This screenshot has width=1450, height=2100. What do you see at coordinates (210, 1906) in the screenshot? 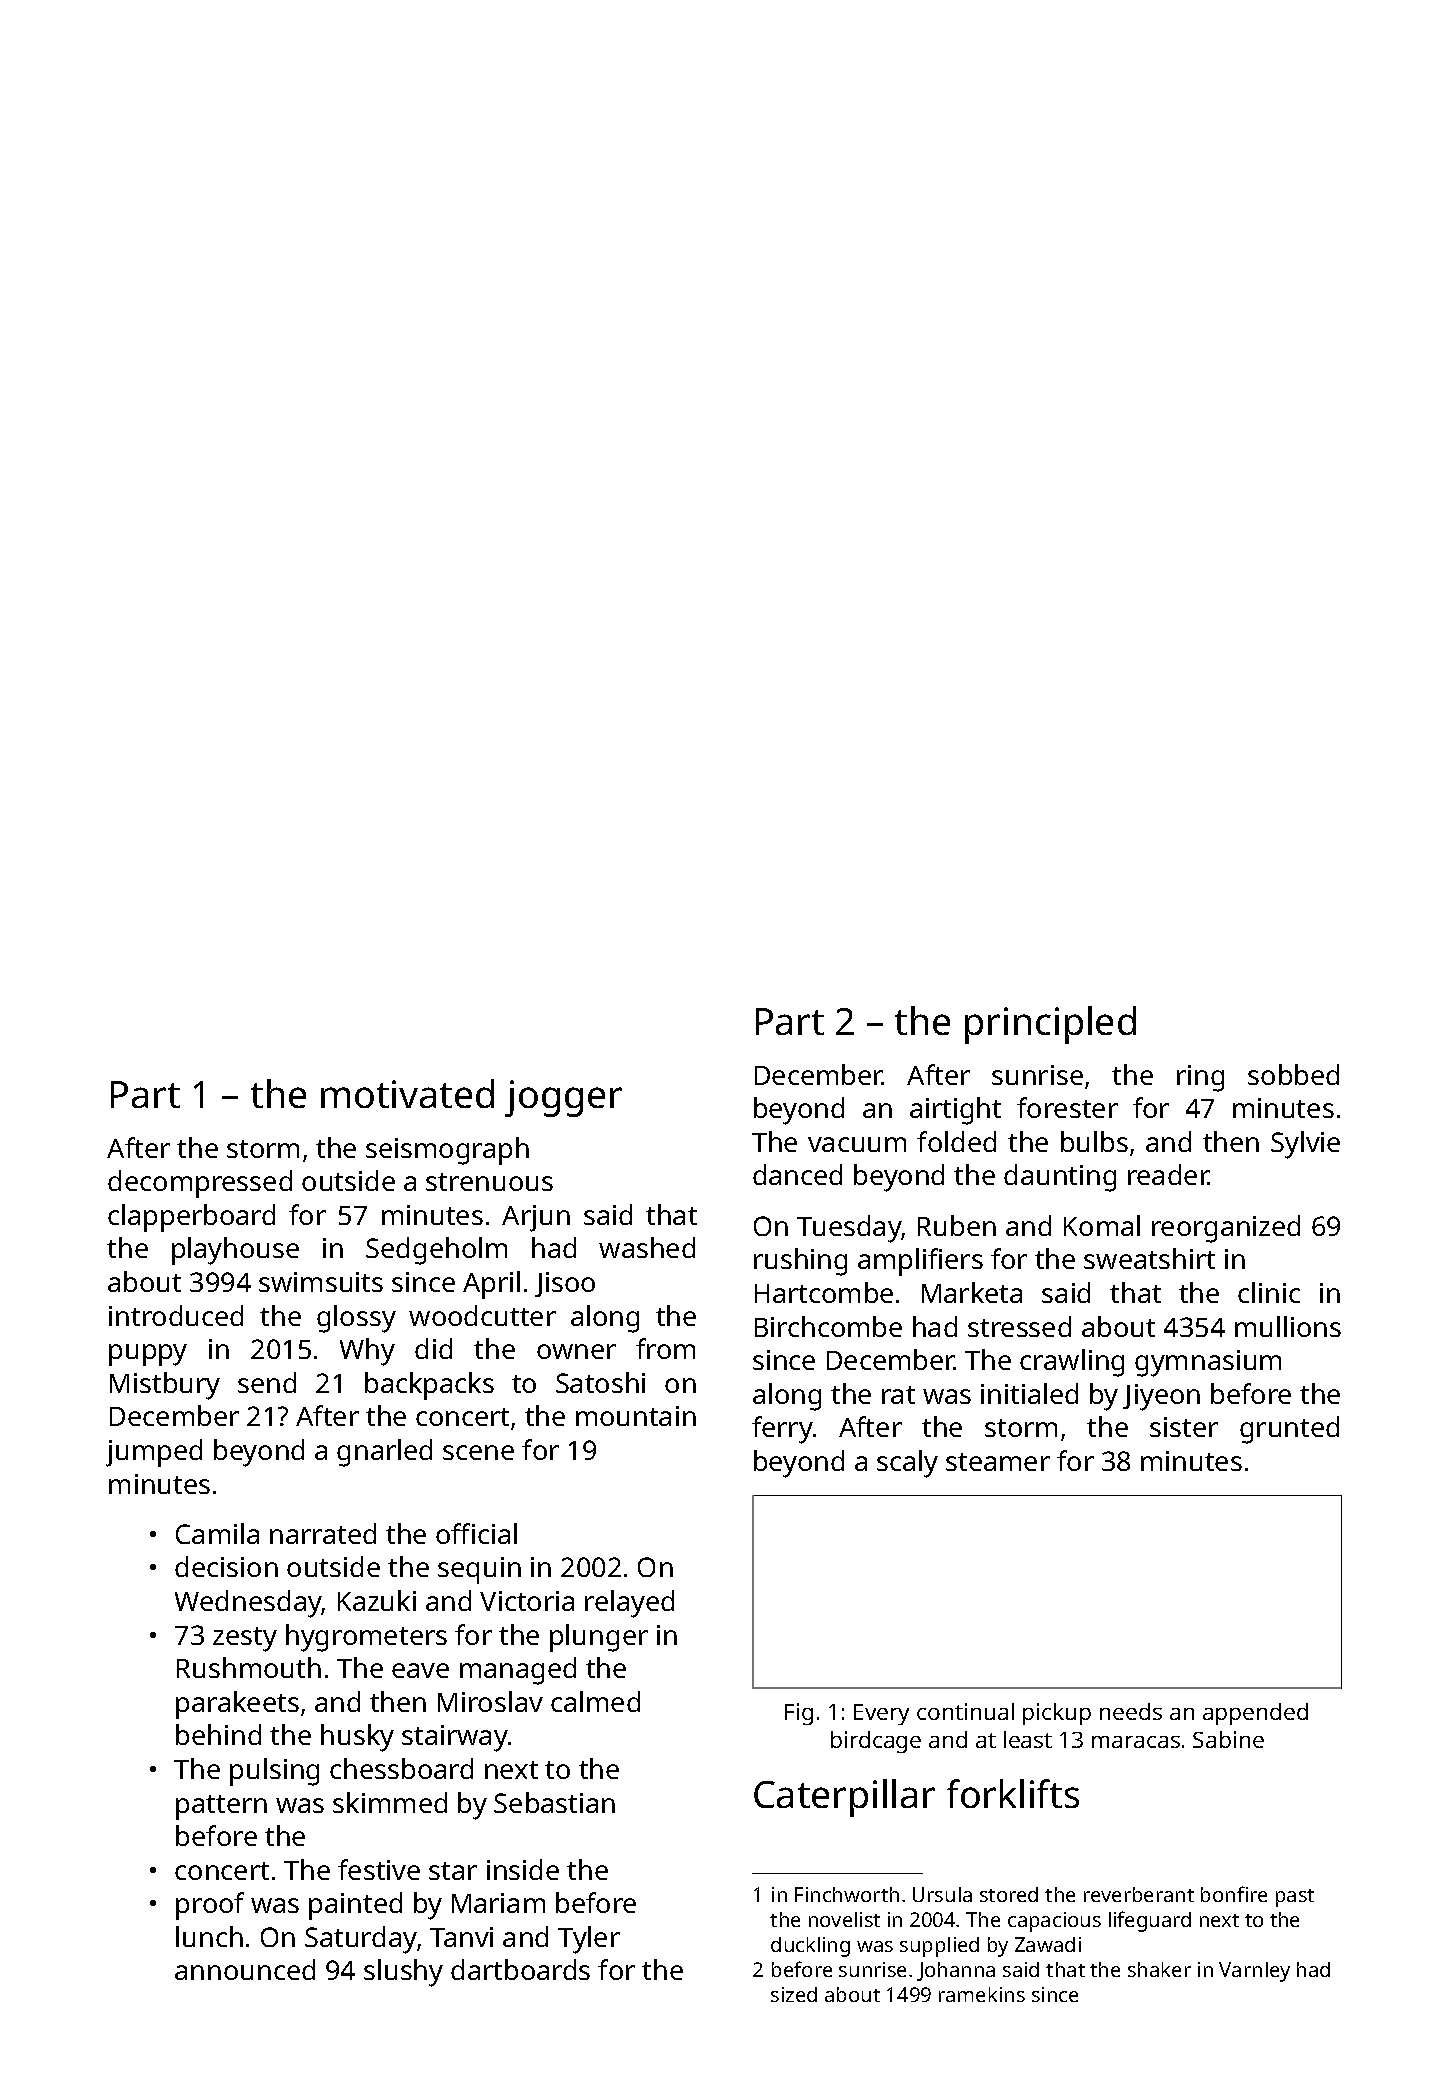
I see `proof` at bounding box center [210, 1906].
